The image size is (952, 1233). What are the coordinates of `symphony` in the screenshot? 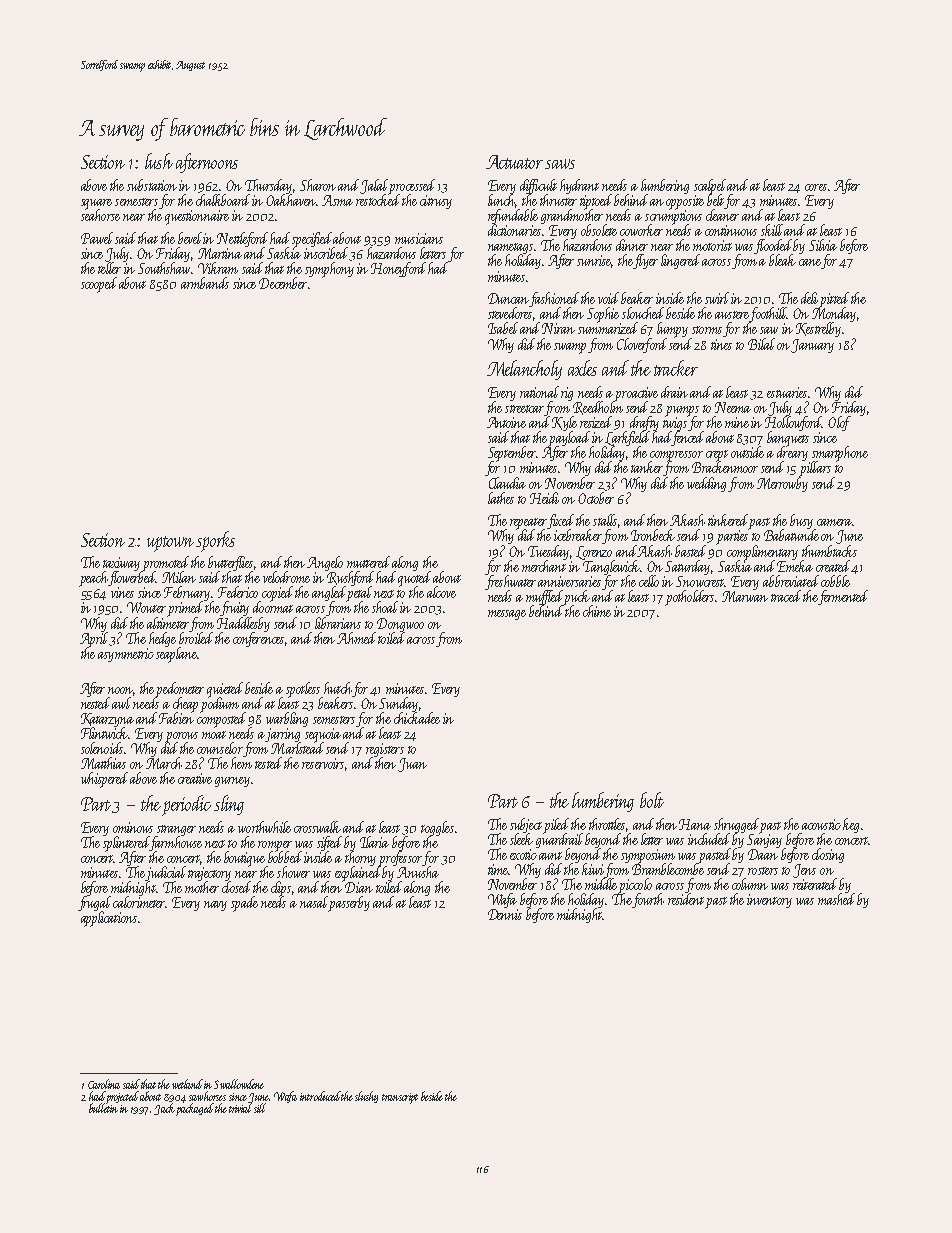 It's located at (329, 270).
